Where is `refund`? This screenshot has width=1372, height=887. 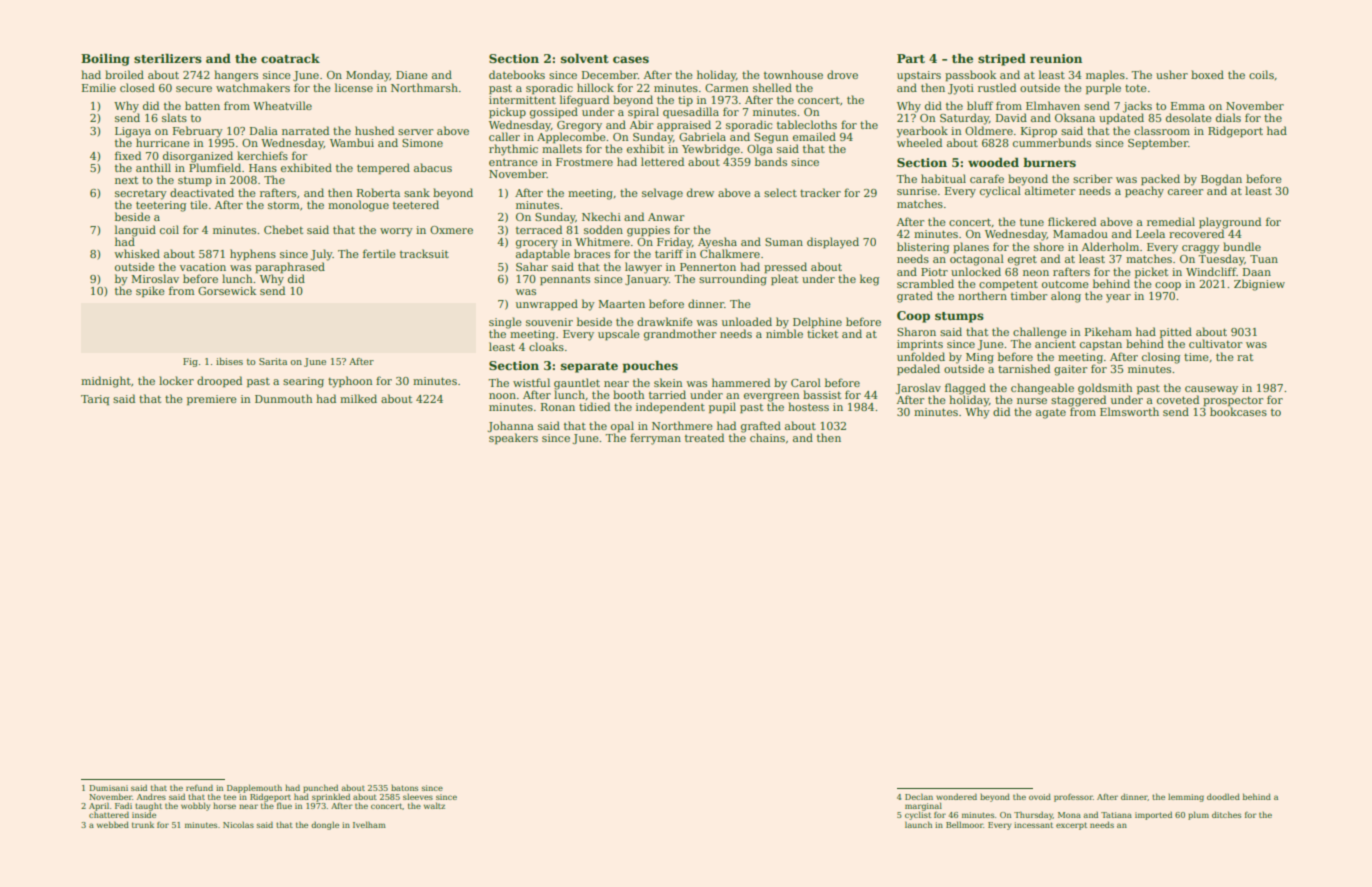 refund is located at coordinates (199, 787).
